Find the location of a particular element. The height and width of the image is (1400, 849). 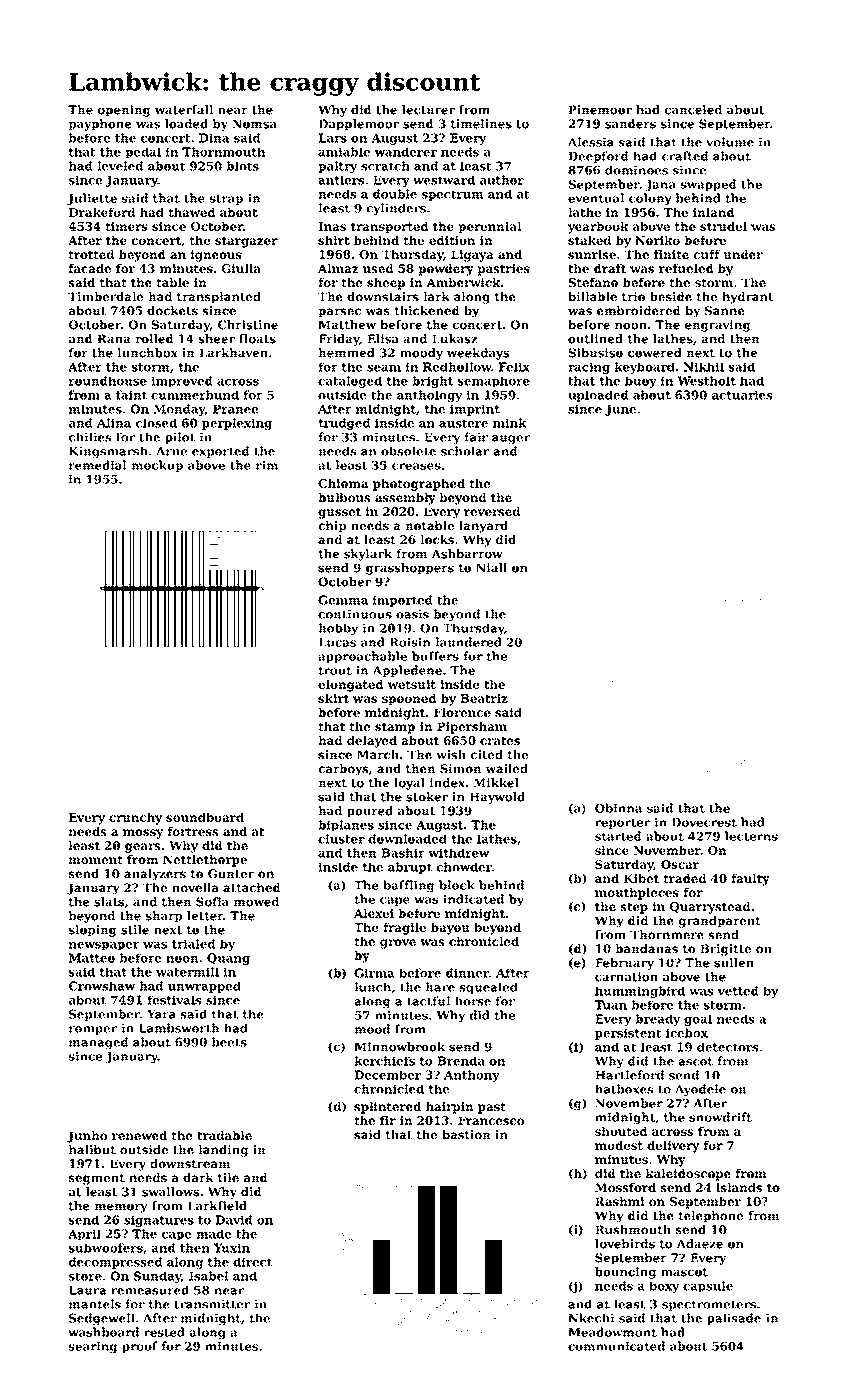

proof is located at coordinates (140, 1347).
